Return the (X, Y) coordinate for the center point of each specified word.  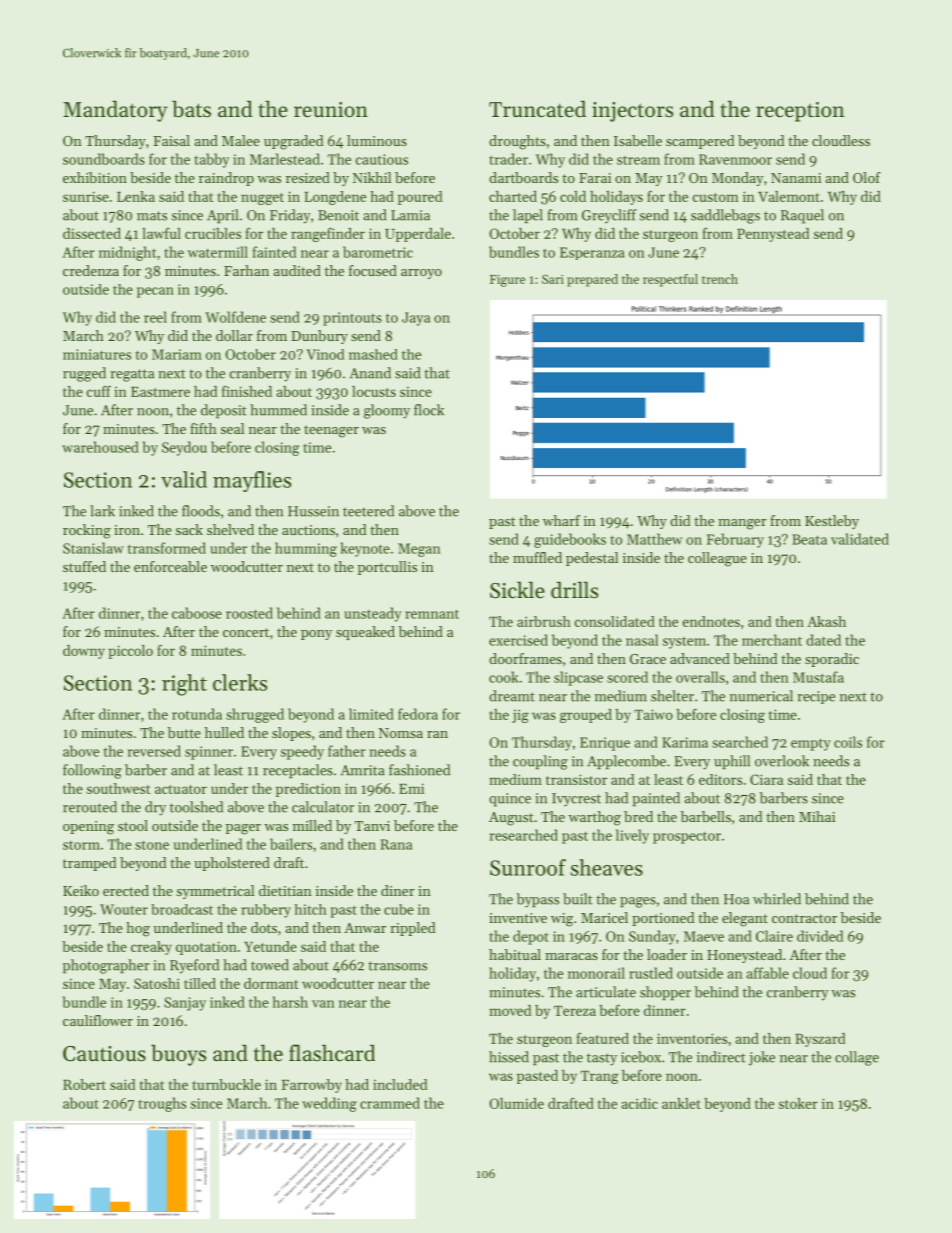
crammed (390, 1103)
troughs (162, 1104)
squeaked (365, 633)
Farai (595, 178)
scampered (700, 142)
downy (84, 652)
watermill (217, 252)
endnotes (711, 621)
